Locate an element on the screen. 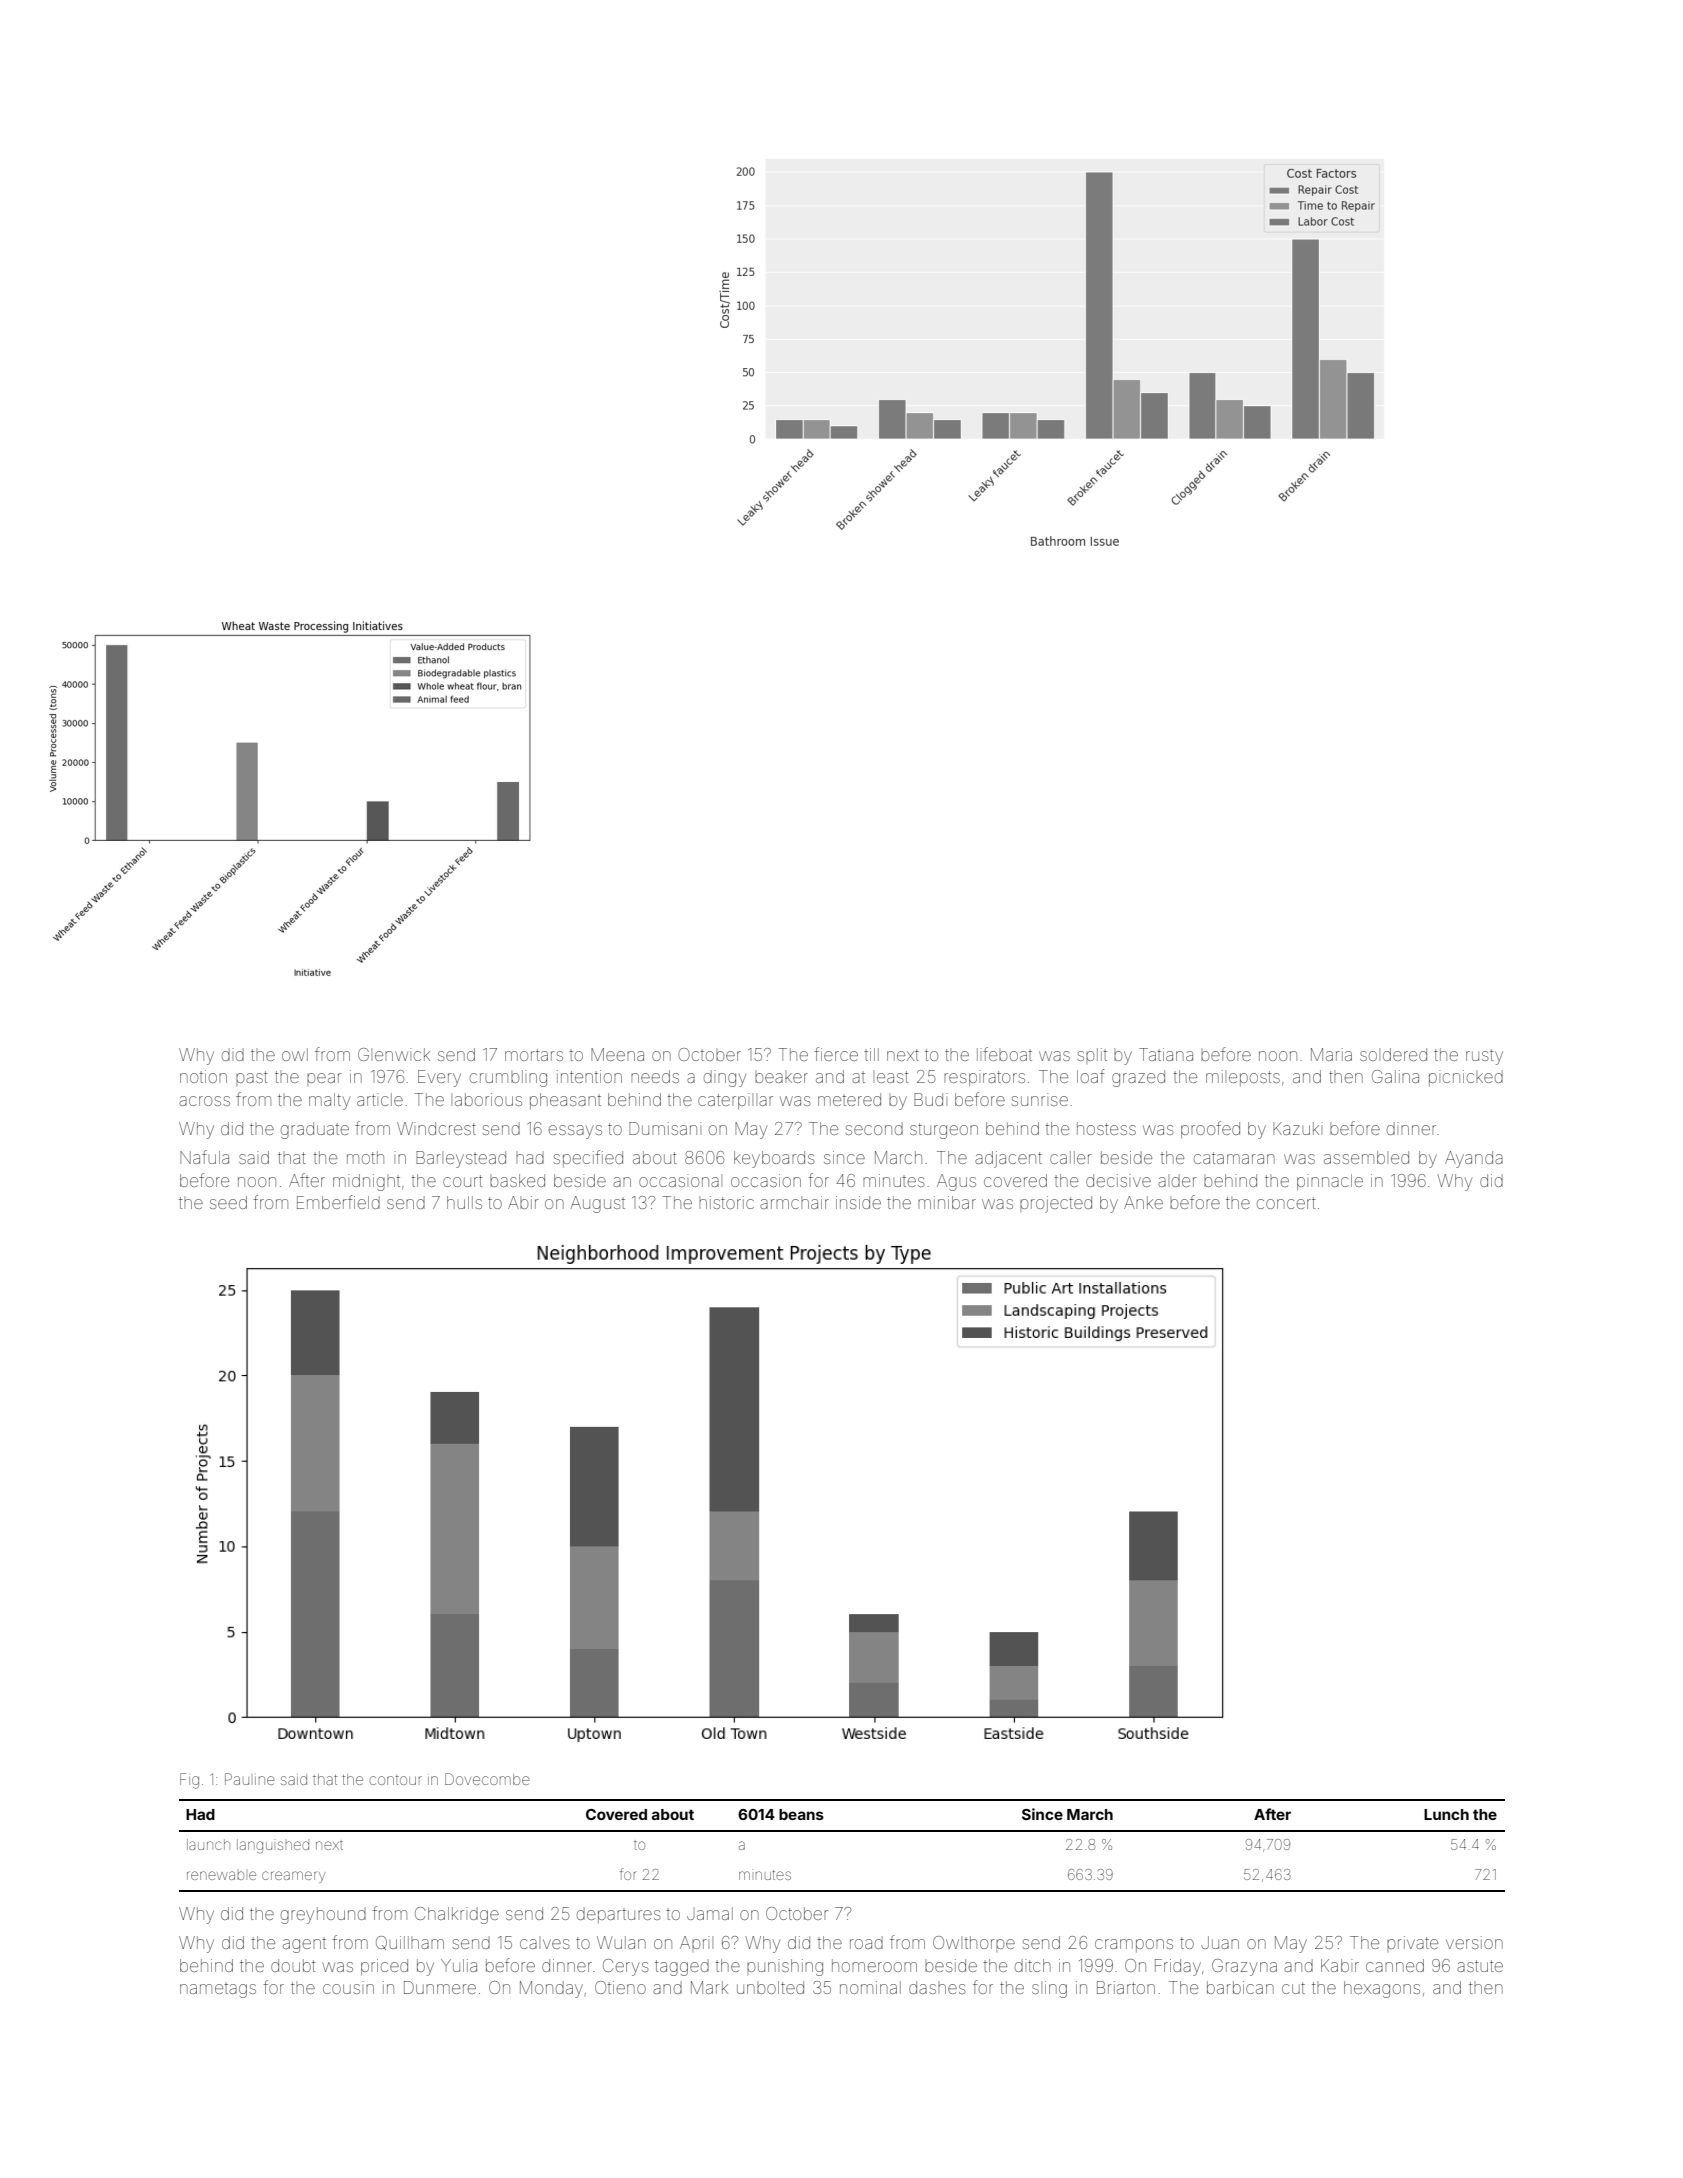 Image resolution: width=1683 pixels, height=2178 pixels. seed is located at coordinates (228, 1202).
